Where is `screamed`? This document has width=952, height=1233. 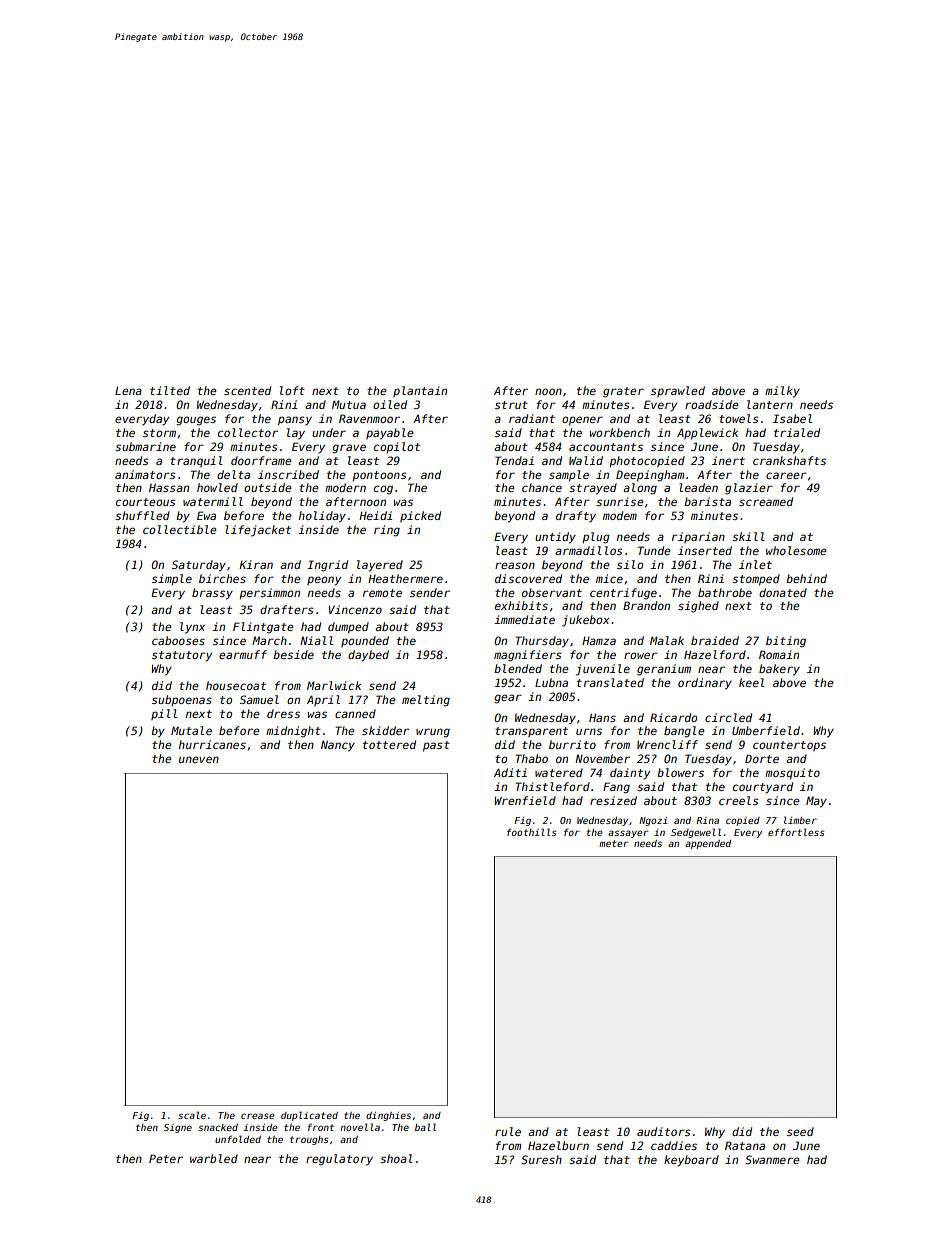
screamed is located at coordinates (766, 501).
